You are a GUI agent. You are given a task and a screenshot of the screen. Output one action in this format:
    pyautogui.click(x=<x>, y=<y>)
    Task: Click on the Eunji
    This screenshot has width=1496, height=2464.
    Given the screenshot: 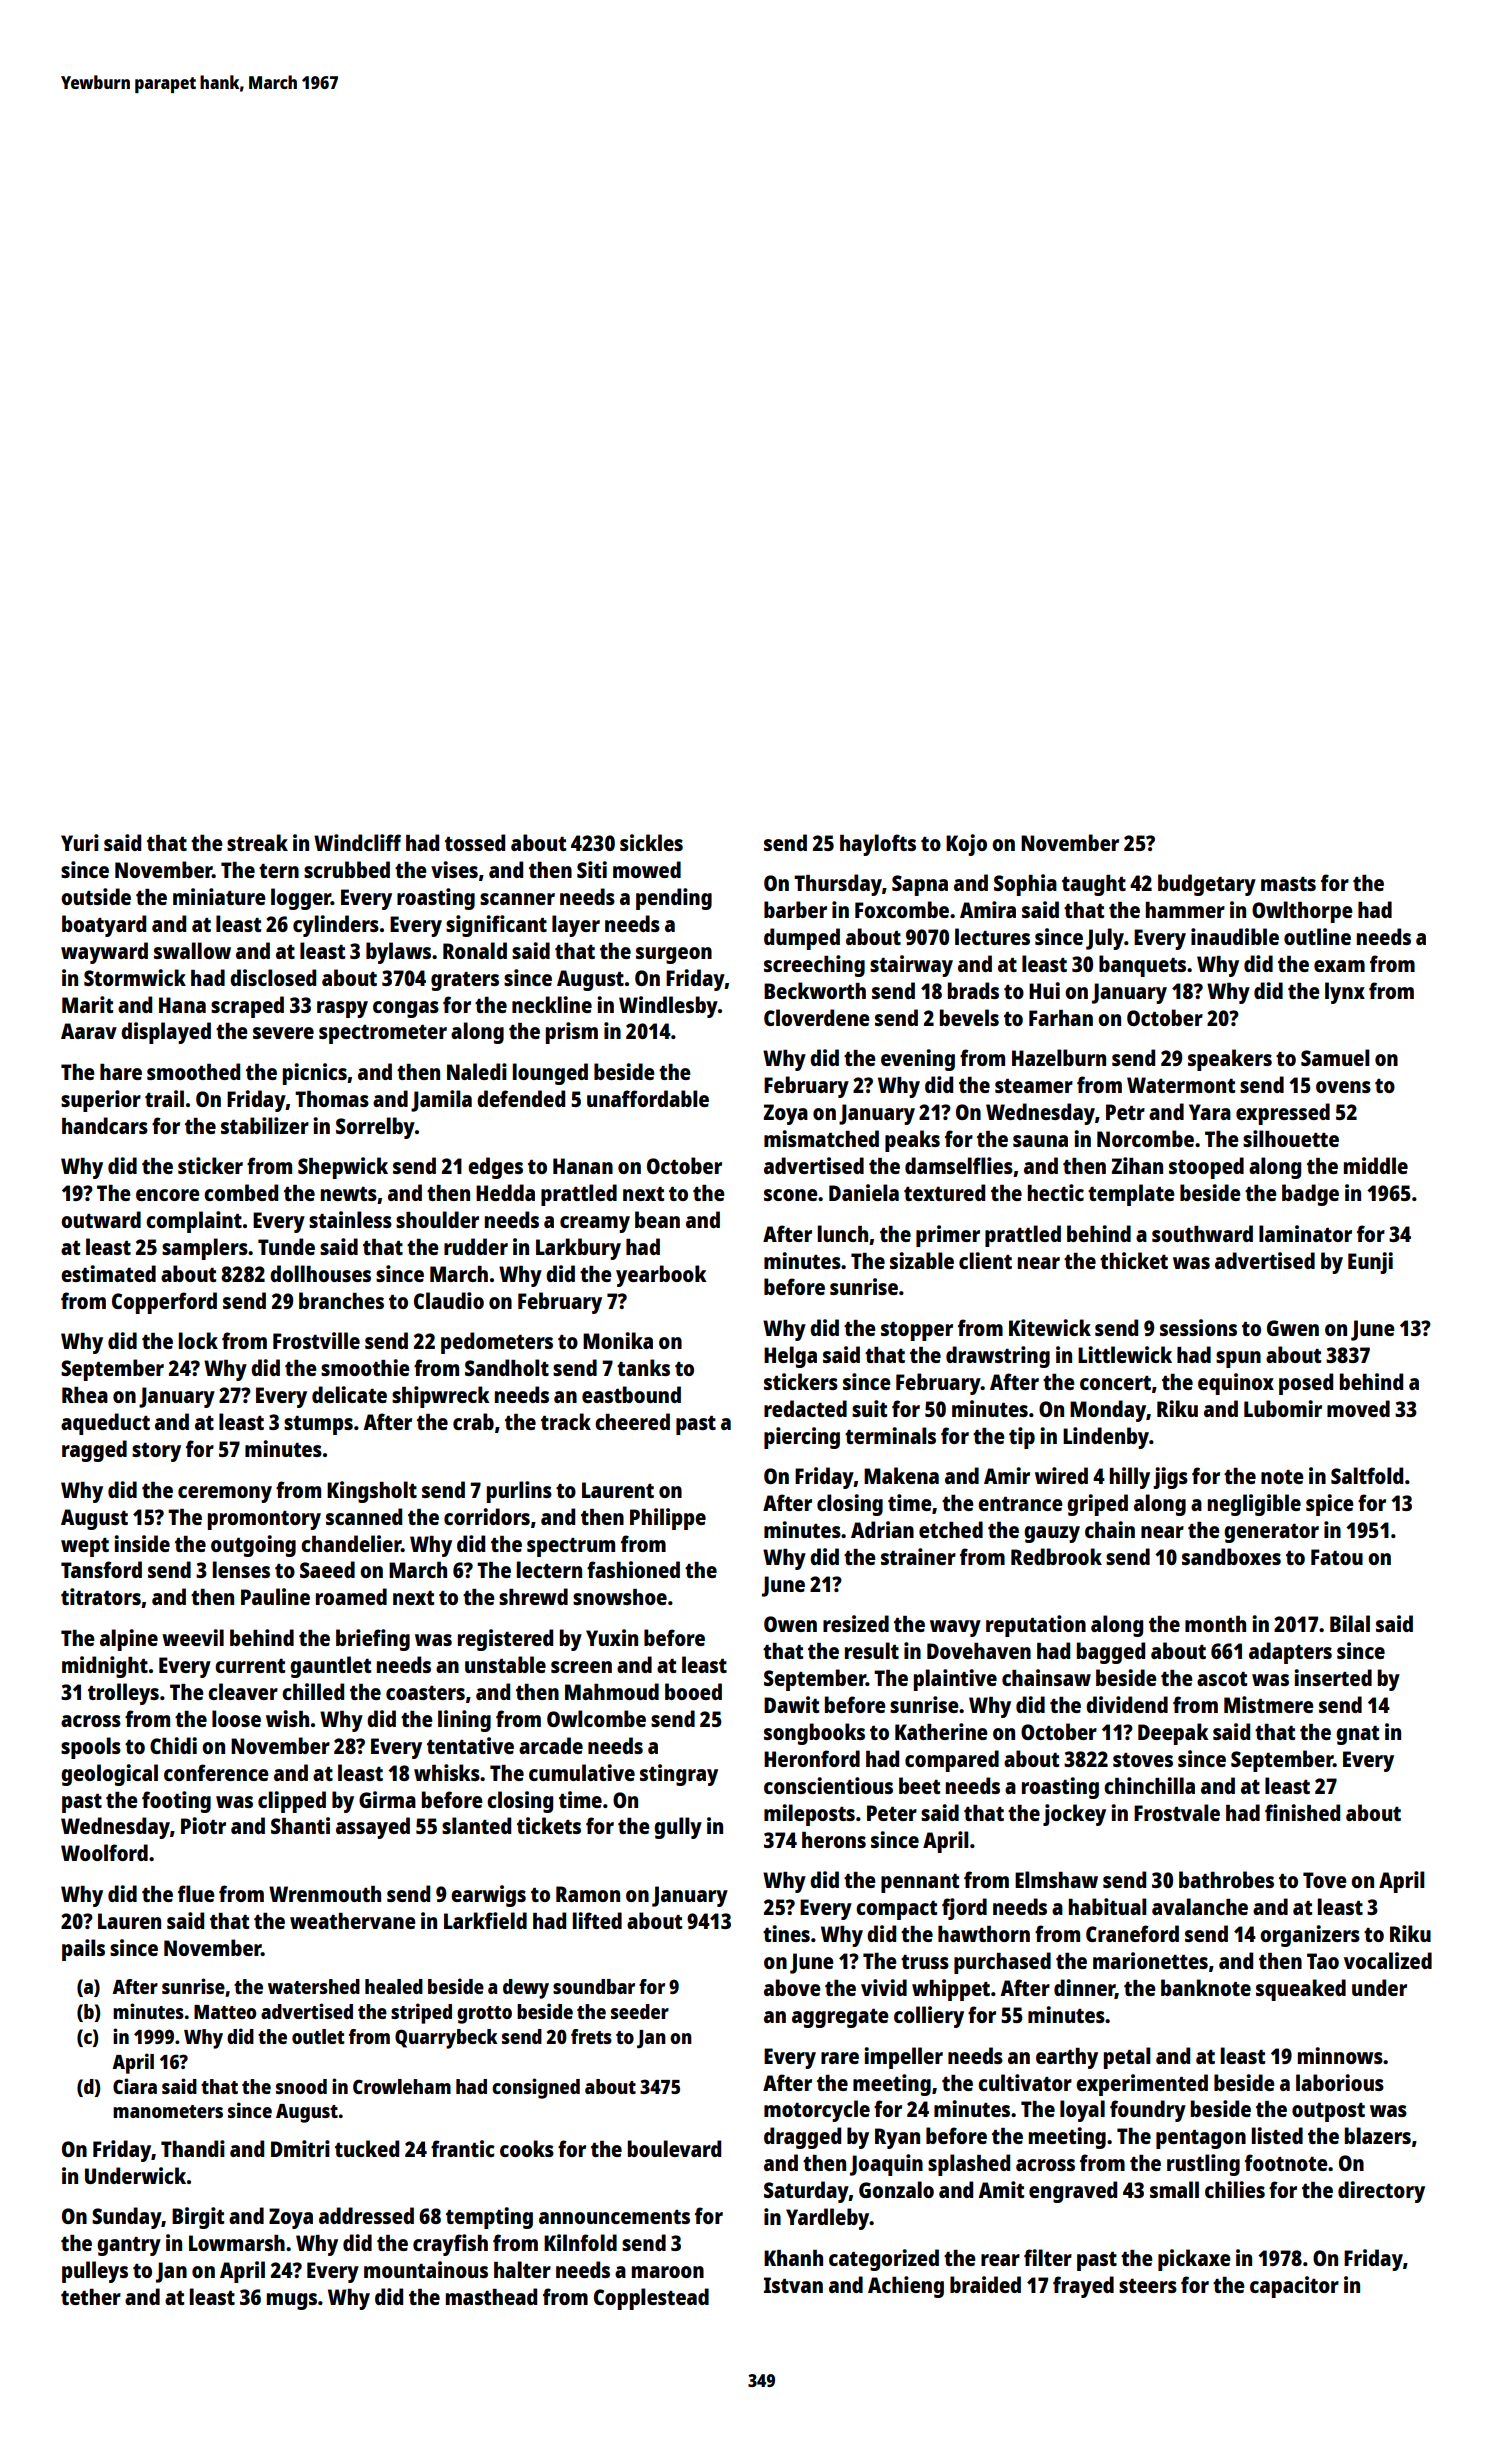 What is the action you would take?
    pyautogui.click(x=1370, y=1263)
